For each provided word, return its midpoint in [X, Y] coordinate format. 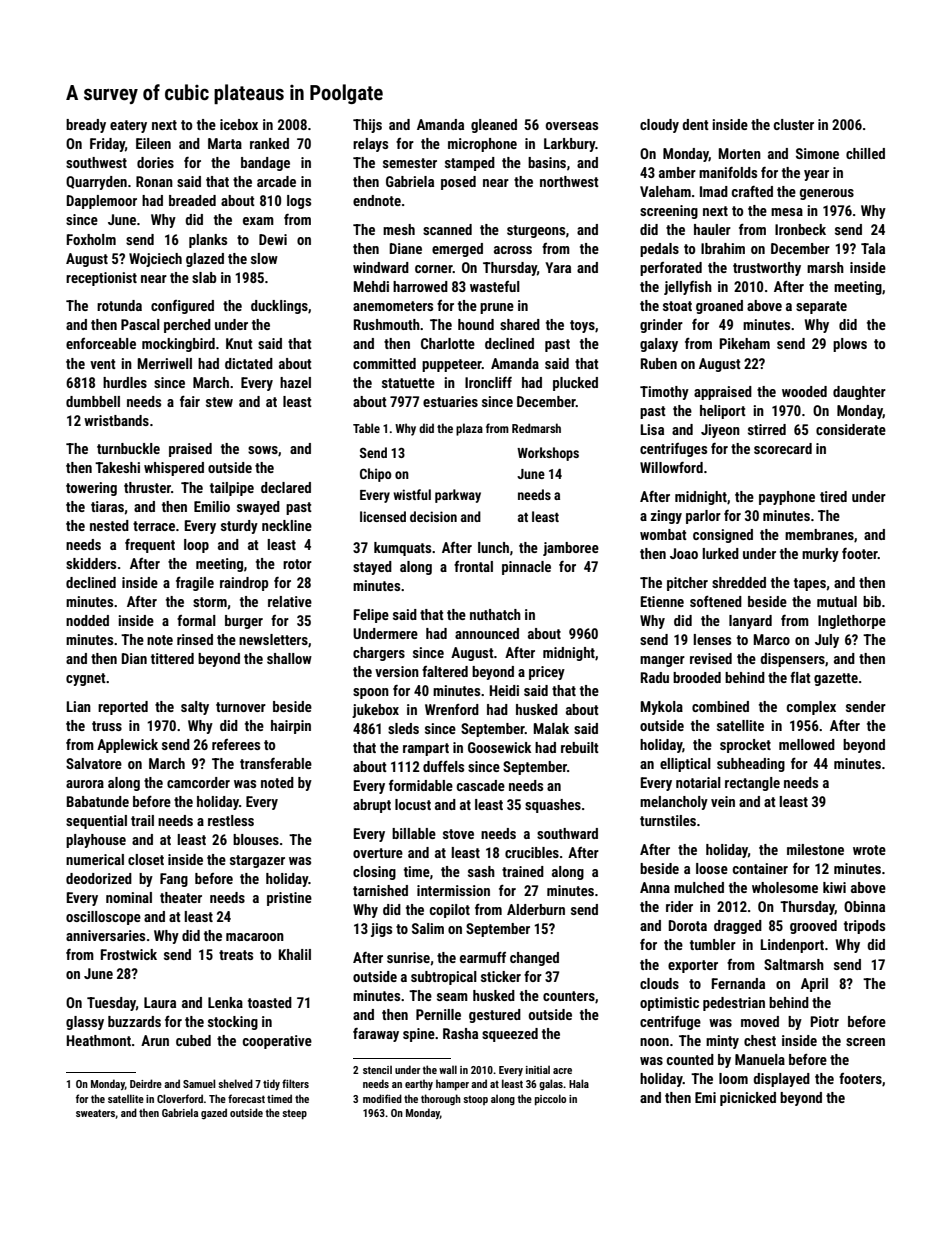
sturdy [239, 527]
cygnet [86, 679]
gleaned [494, 126]
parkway [458, 496]
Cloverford [180, 1098]
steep [294, 1114]
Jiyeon [720, 431]
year [816, 175]
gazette [836, 679]
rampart [426, 749]
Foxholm [91, 239]
